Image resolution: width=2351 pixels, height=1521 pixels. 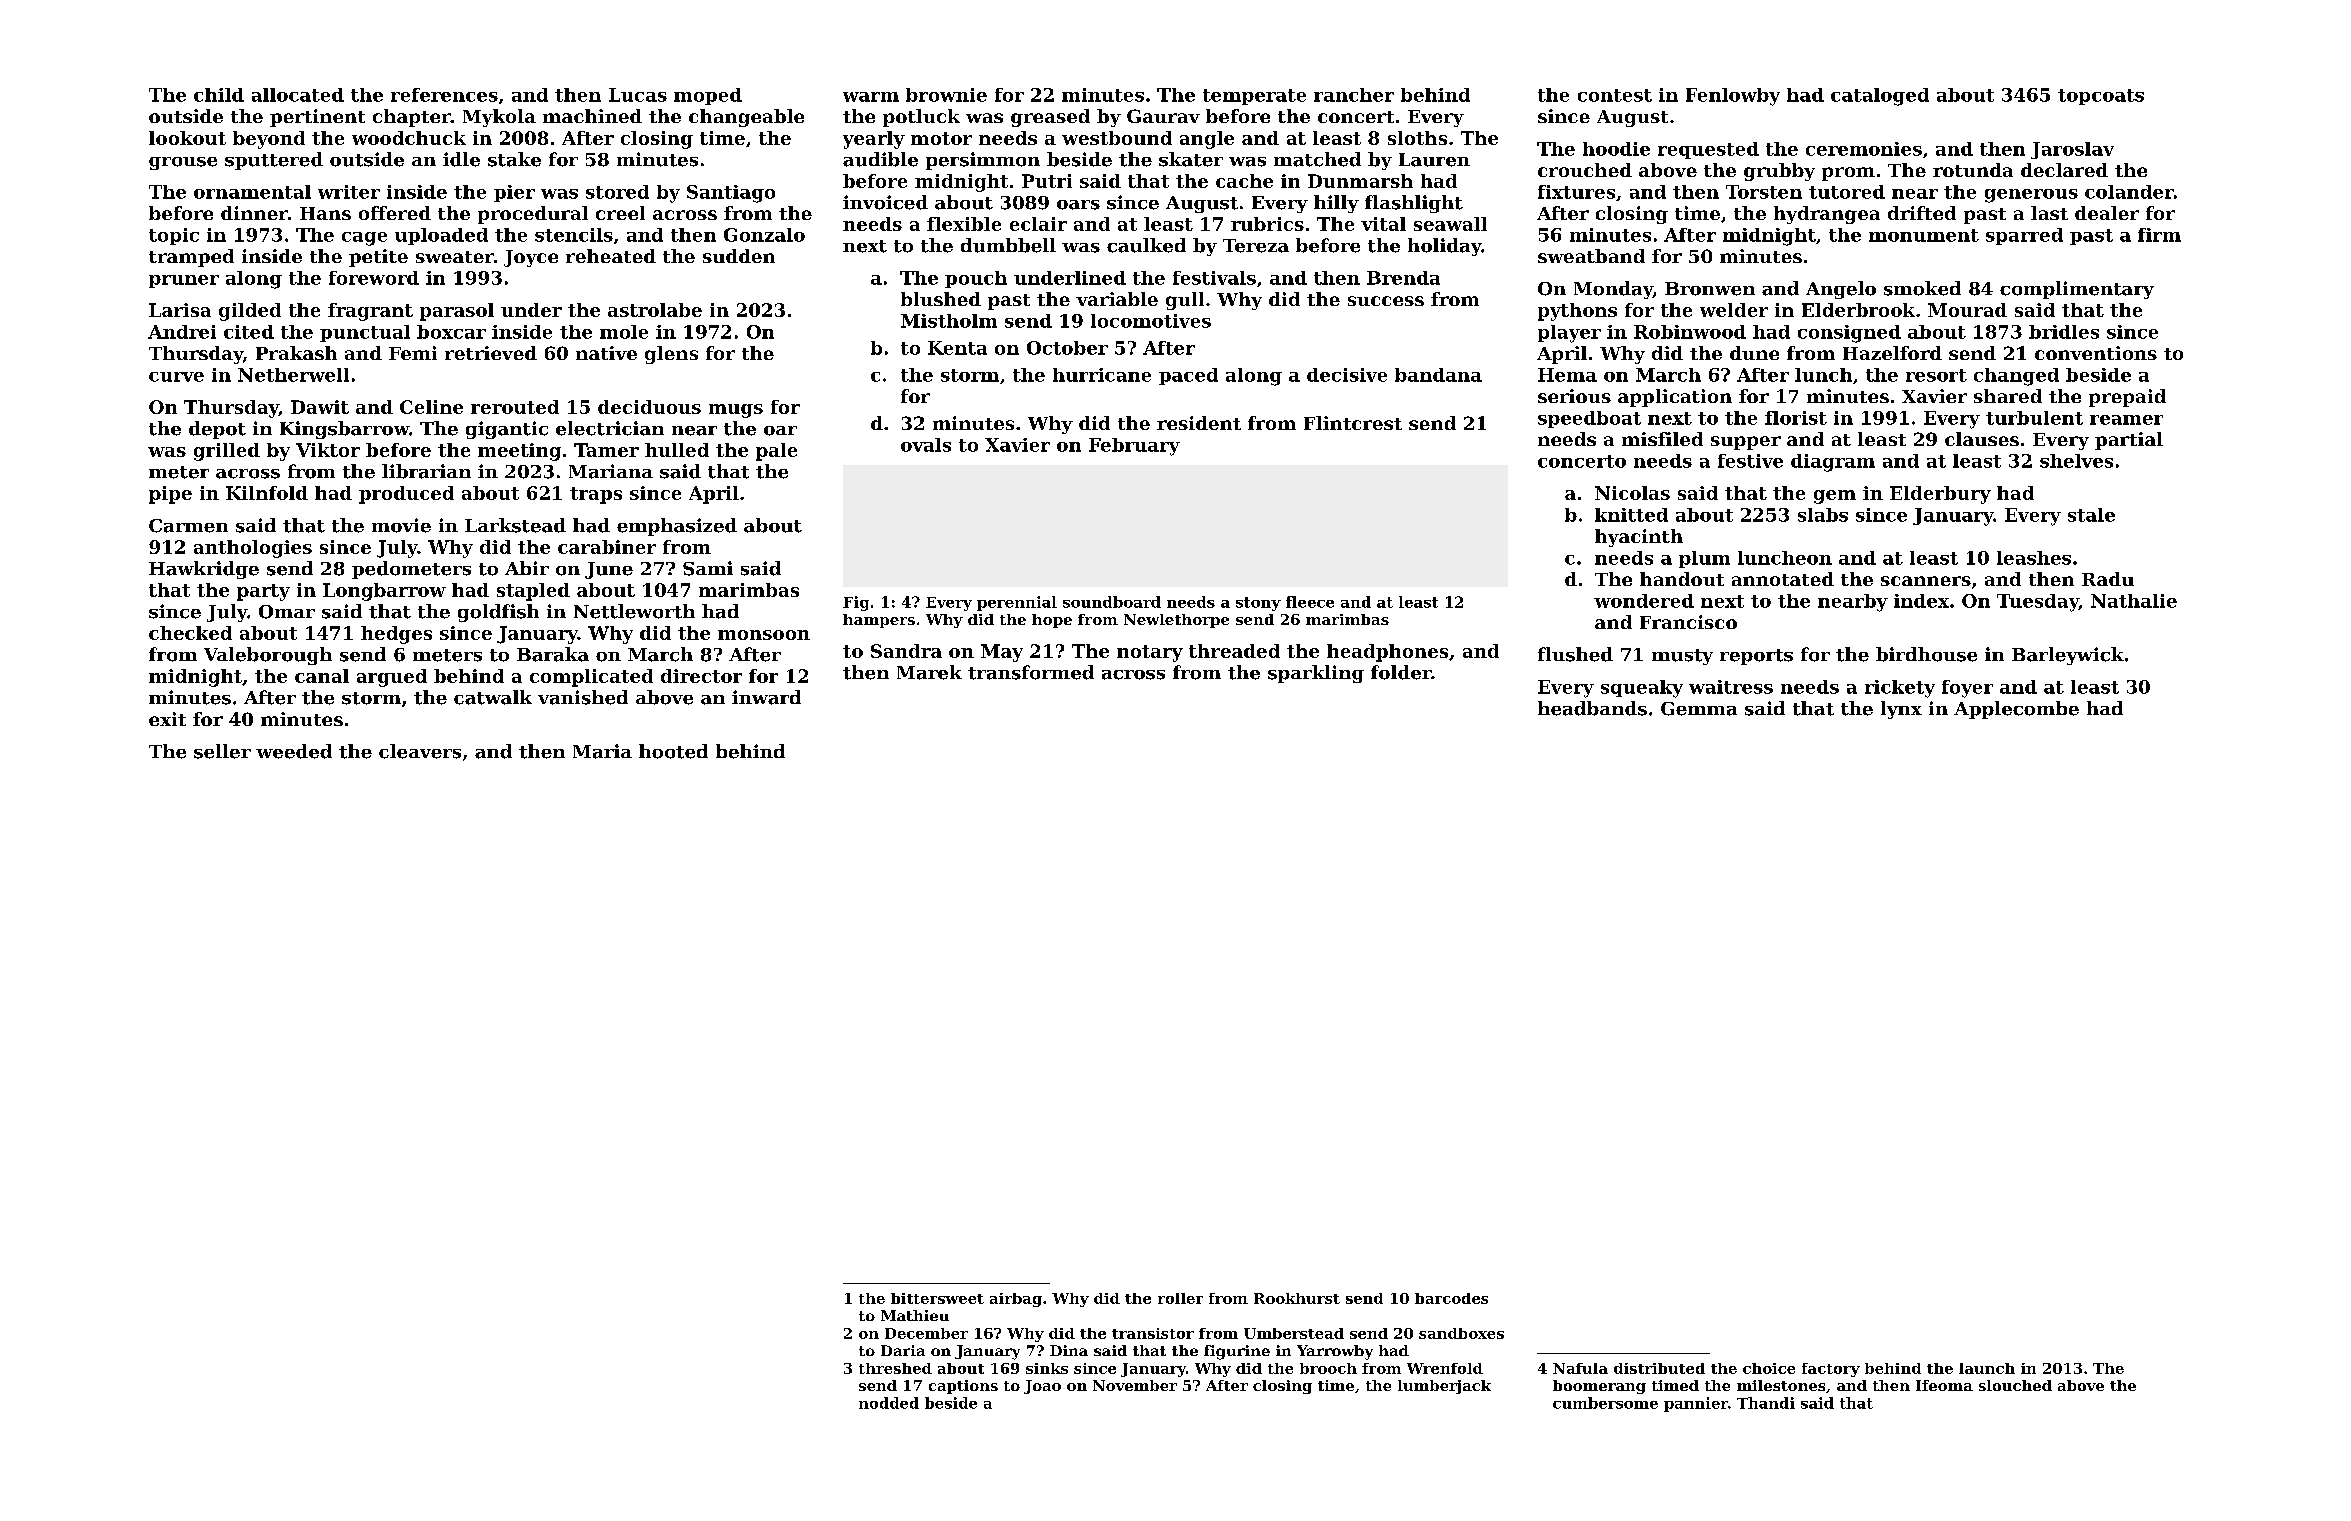 I want to click on Andrei, so click(x=182, y=332).
